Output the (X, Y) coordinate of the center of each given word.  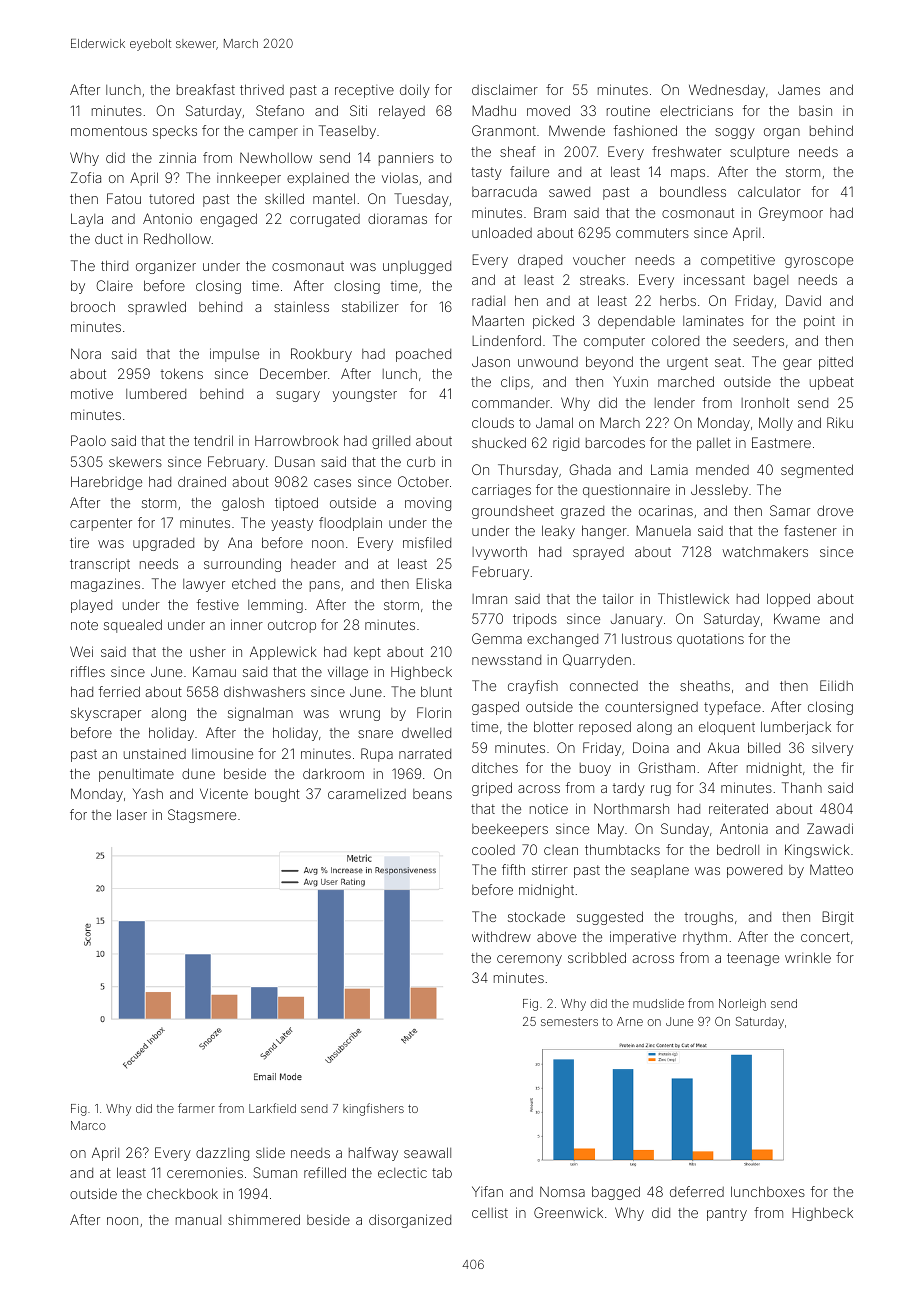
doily (415, 91)
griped (492, 789)
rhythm (705, 938)
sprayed (598, 553)
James (799, 89)
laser (132, 814)
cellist (490, 1212)
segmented (817, 471)
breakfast (206, 89)
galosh (243, 504)
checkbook (182, 1193)
